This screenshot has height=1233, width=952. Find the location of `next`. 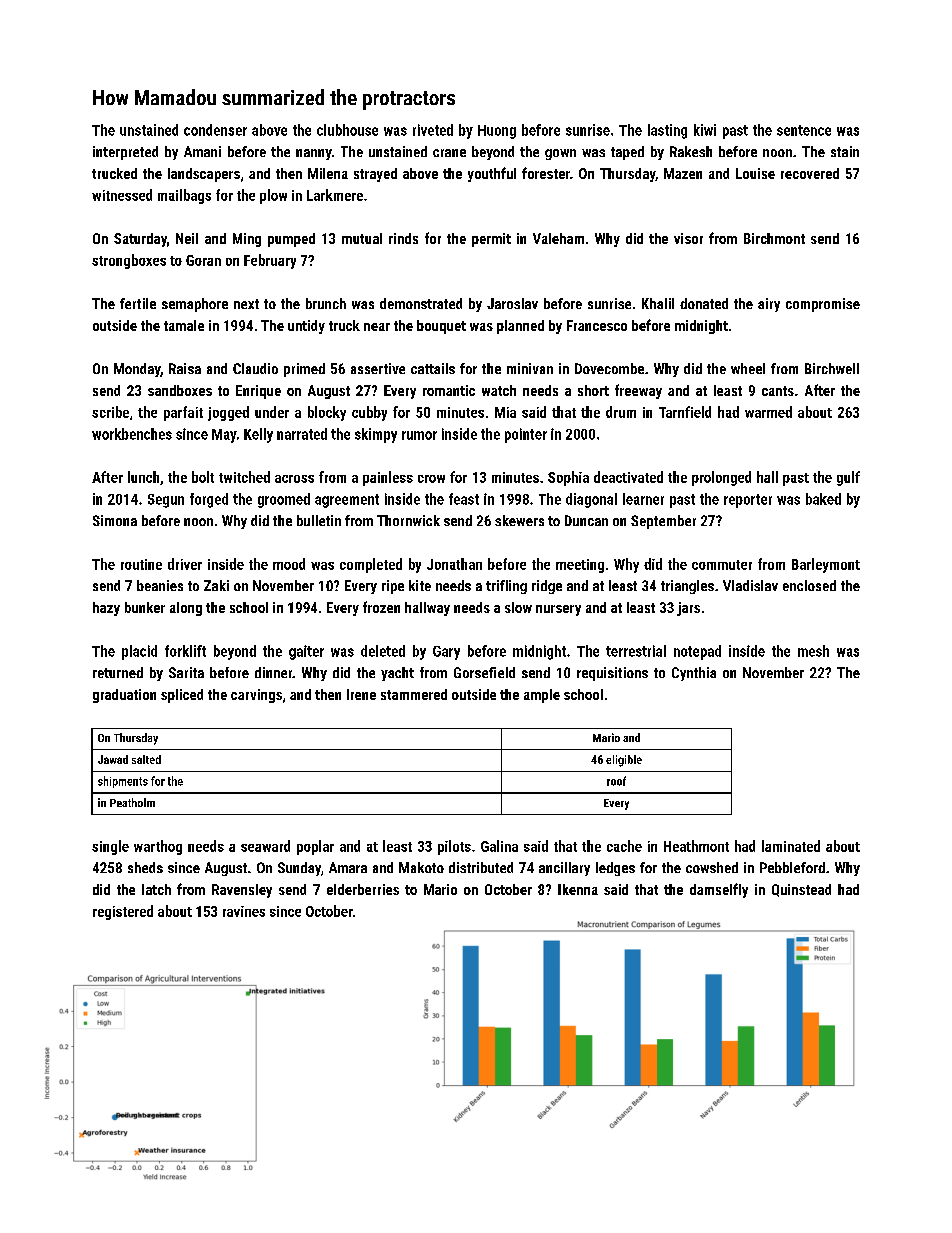

next is located at coordinates (246, 304).
